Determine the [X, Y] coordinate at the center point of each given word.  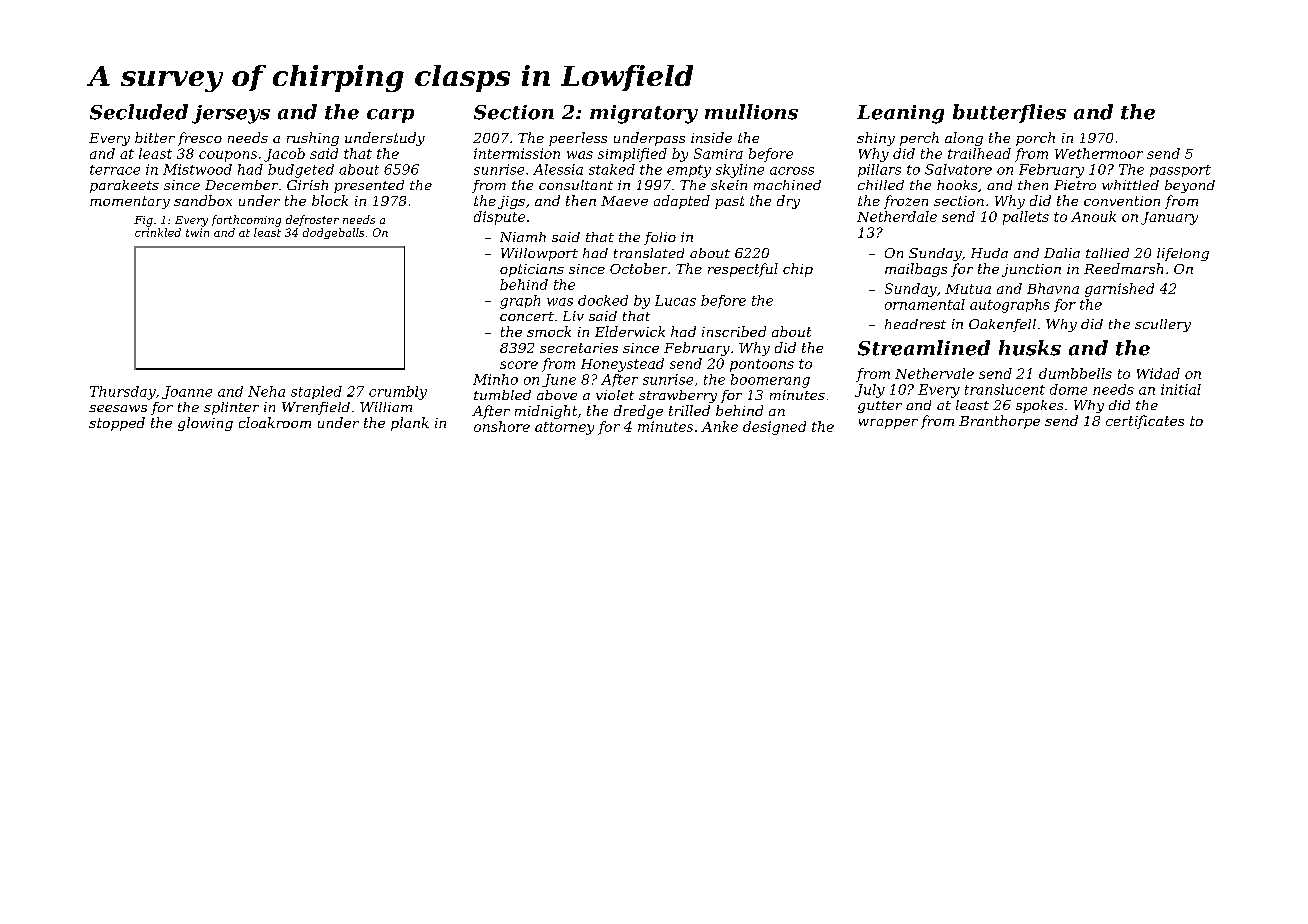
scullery [1163, 325]
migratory [644, 114]
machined [787, 185]
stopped [117, 424]
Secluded [139, 112]
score [519, 365]
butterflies [1009, 113]
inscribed [734, 331]
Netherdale [897, 216]
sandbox [203, 200]
